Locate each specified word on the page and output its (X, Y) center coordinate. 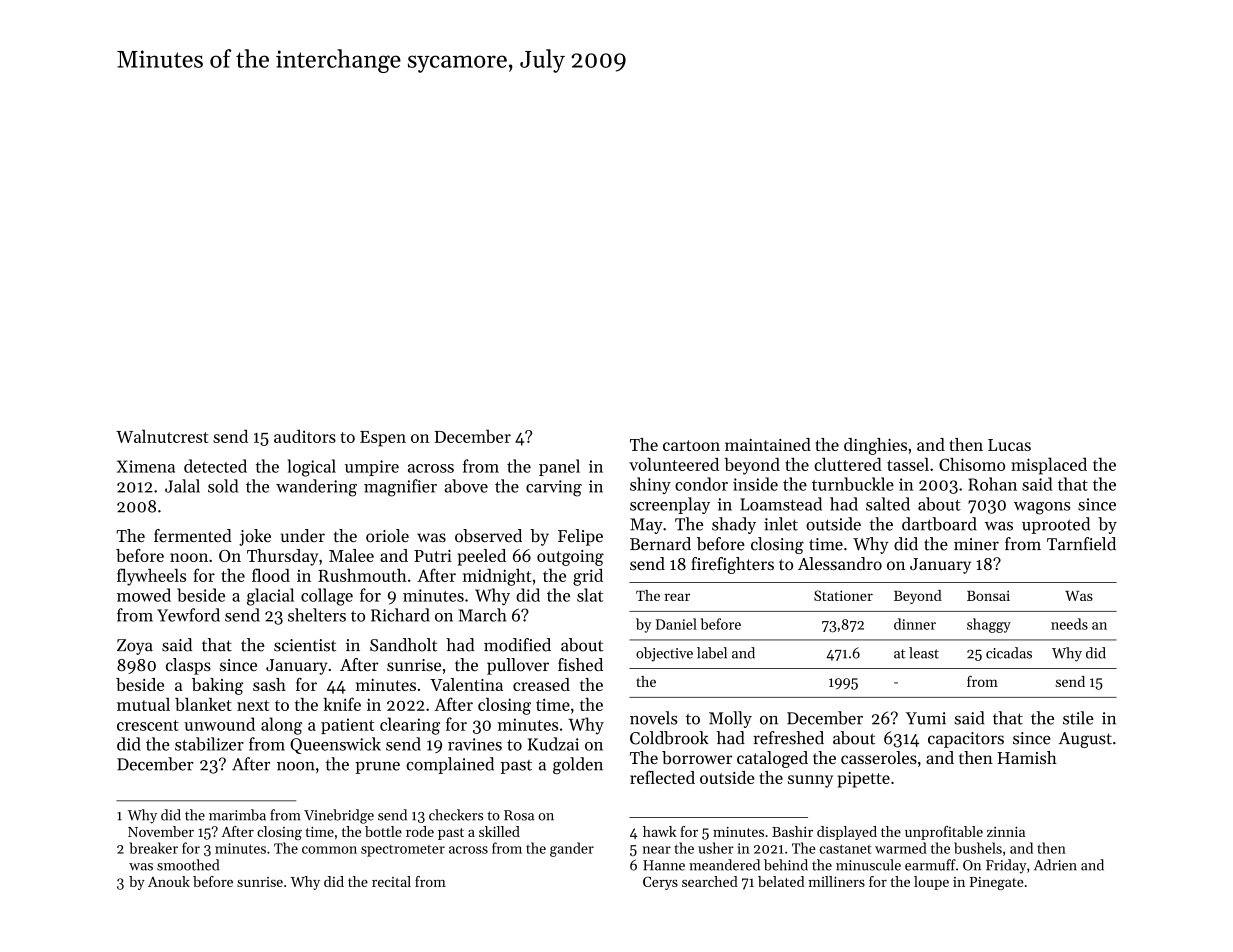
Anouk (169, 881)
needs (1069, 624)
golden (578, 765)
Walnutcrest (162, 436)
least (924, 653)
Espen (383, 439)
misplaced (1049, 466)
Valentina (466, 684)
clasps (188, 666)
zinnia (1006, 832)
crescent (148, 725)
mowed (144, 595)
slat (590, 595)
